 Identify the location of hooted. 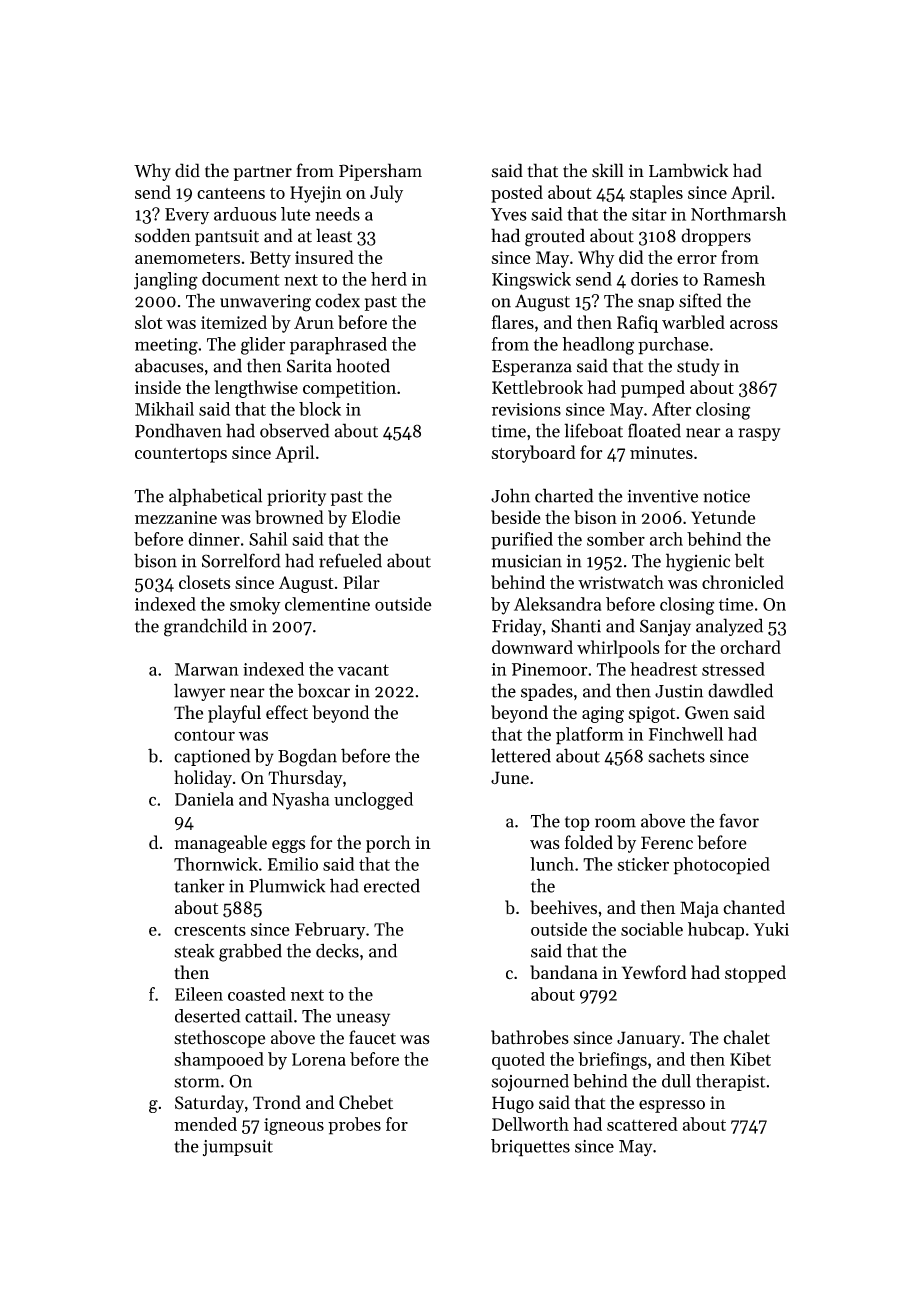
(363, 365).
